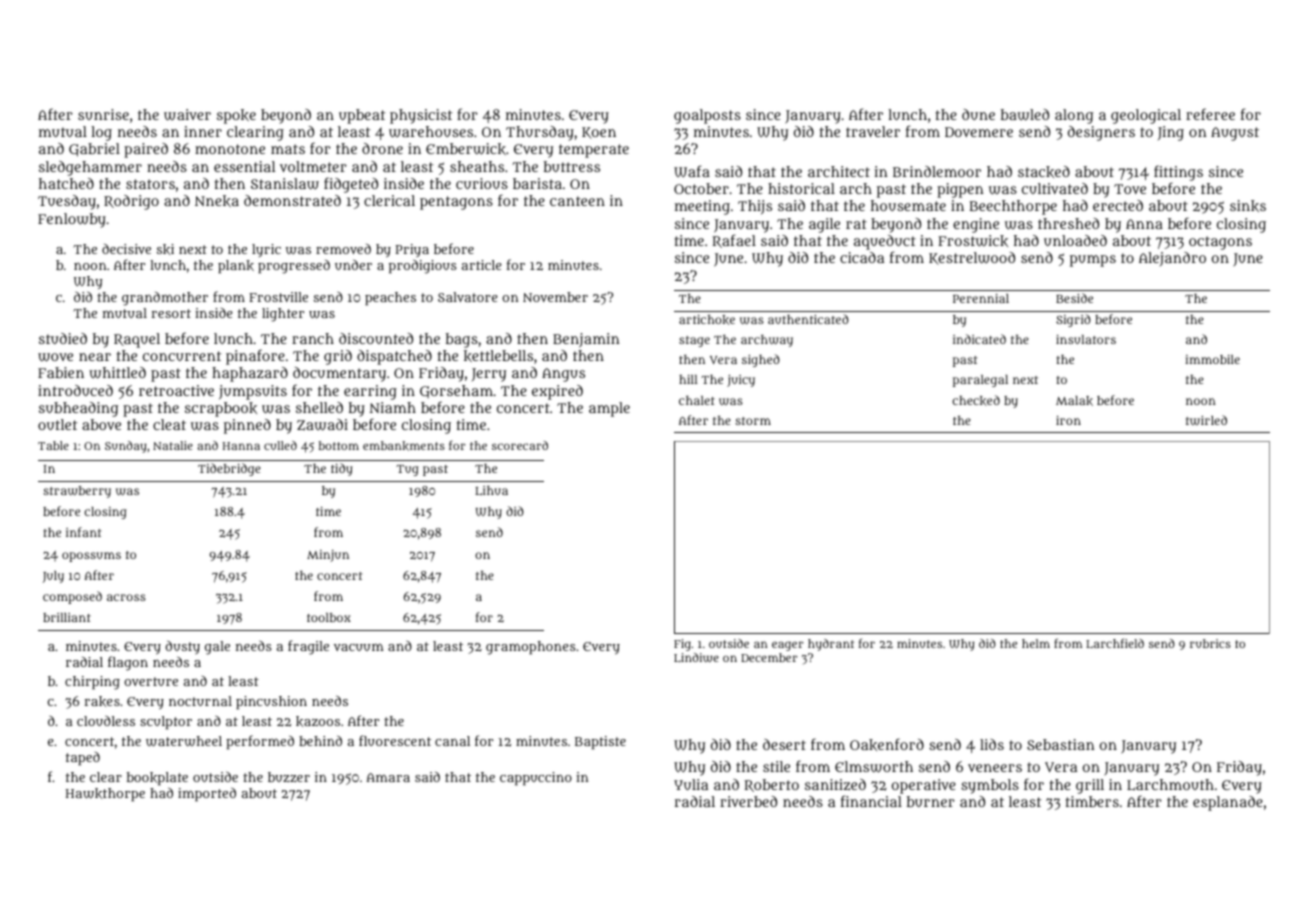  What do you see at coordinates (1210, 114) in the screenshot?
I see `referee` at bounding box center [1210, 114].
